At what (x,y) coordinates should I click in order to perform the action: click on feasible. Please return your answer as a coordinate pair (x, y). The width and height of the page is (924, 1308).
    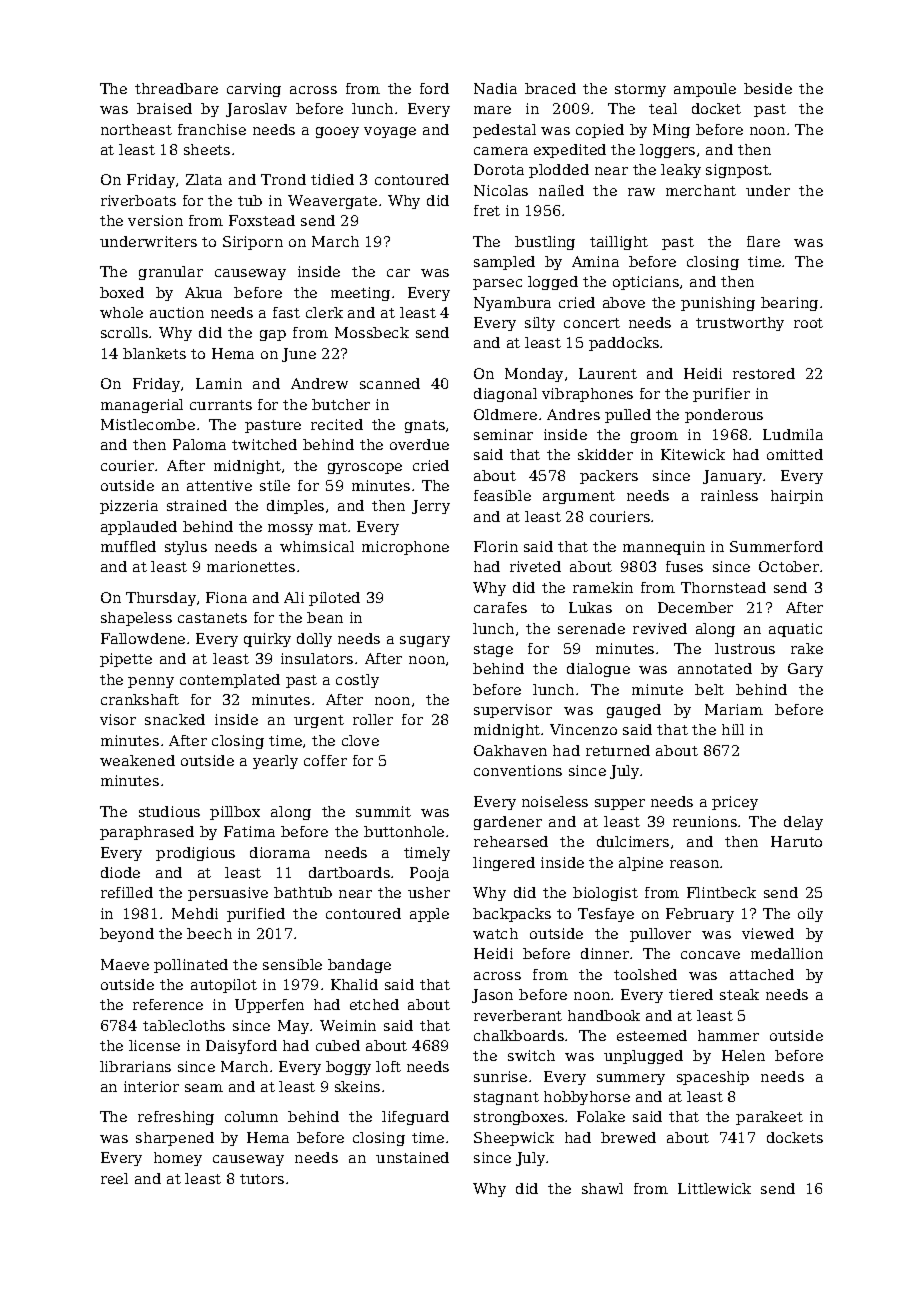
    Looking at the image, I should click on (502, 495).
